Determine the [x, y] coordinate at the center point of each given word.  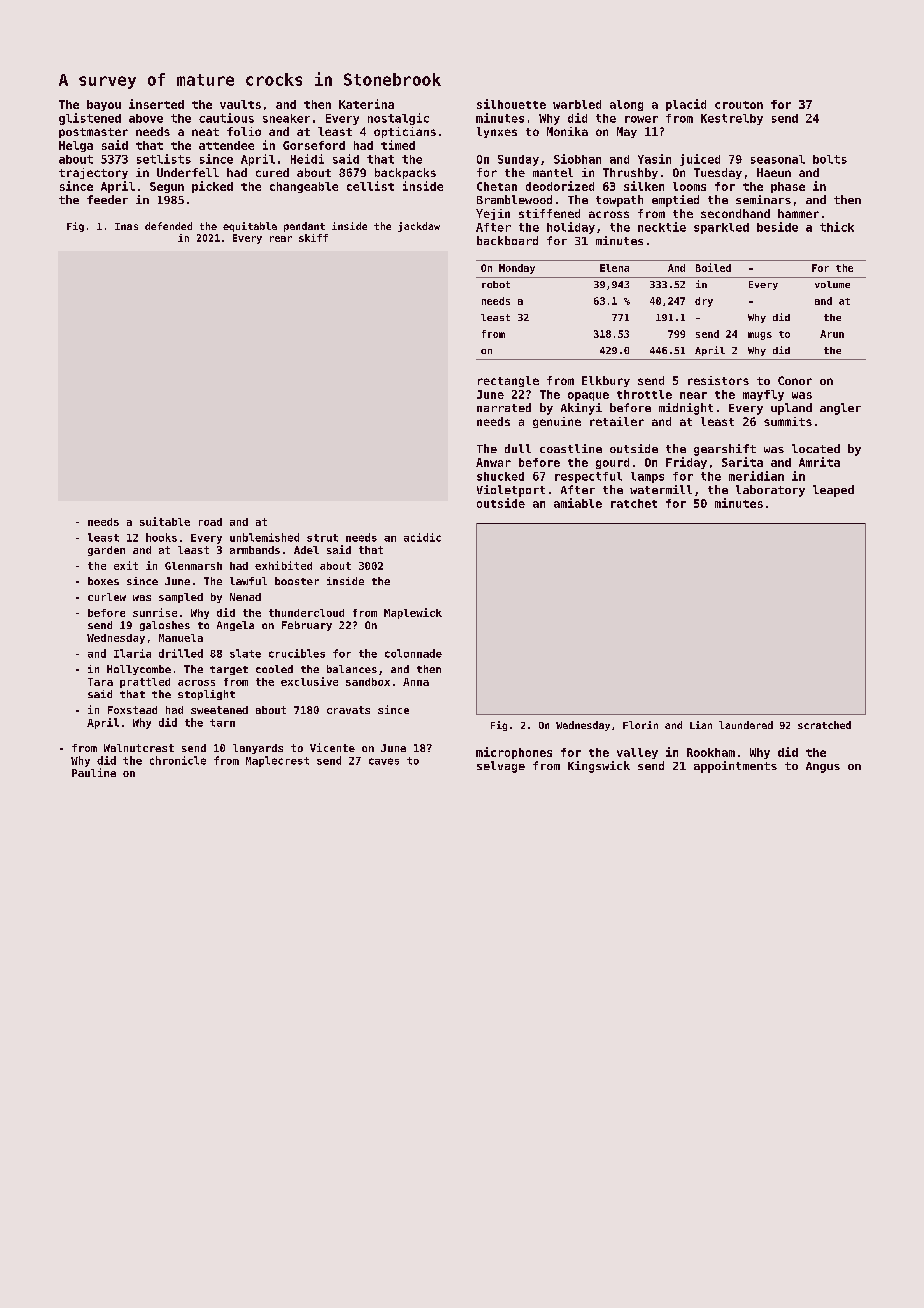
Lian [701, 725]
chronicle [178, 760]
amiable [578, 503]
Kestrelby [732, 119]
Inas [126, 226]
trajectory [93, 173]
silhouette [511, 104]
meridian [756, 476]
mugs [760, 336]
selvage [501, 767]
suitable [165, 521]
